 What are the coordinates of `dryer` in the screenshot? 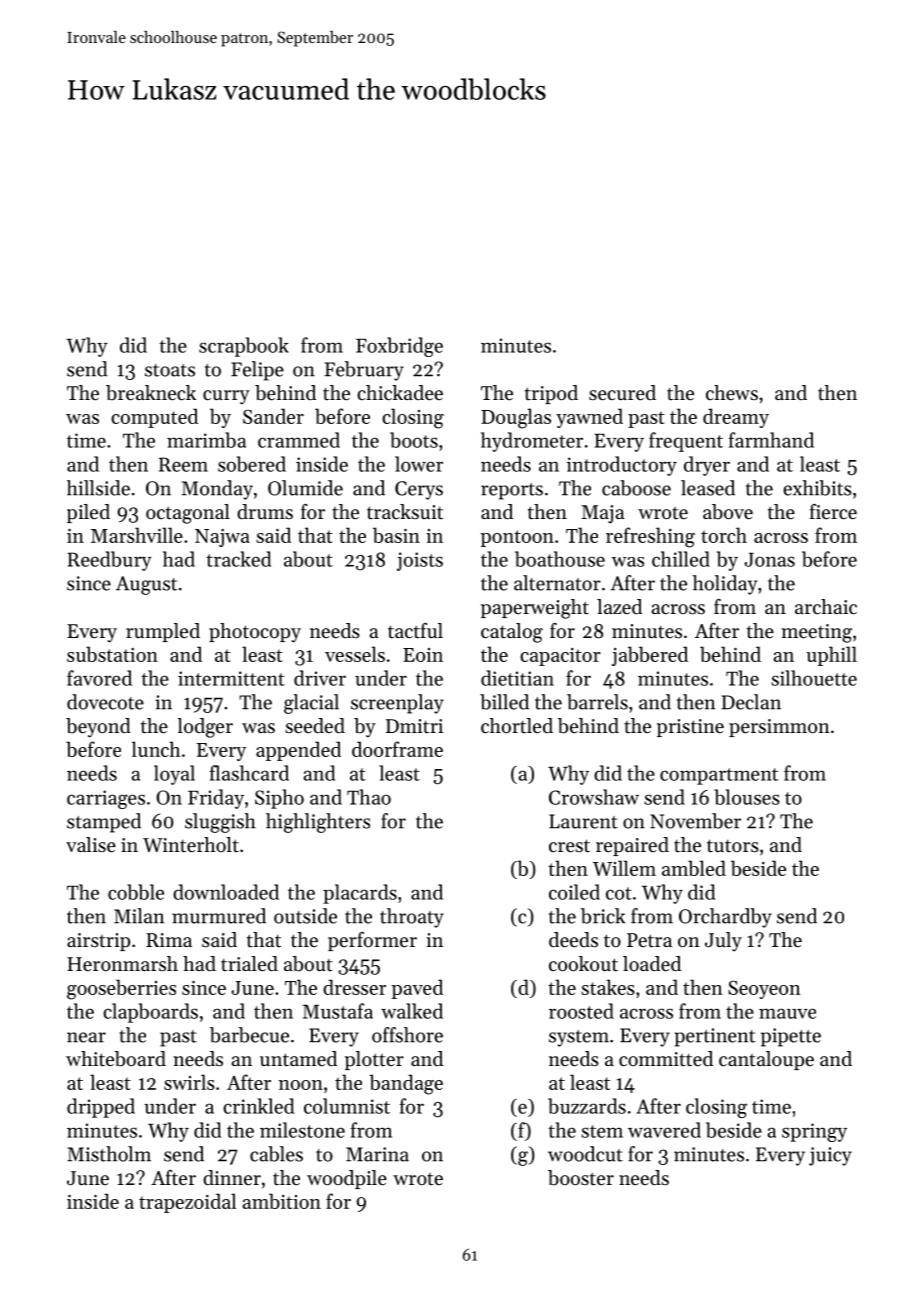 It's located at (707, 466).
